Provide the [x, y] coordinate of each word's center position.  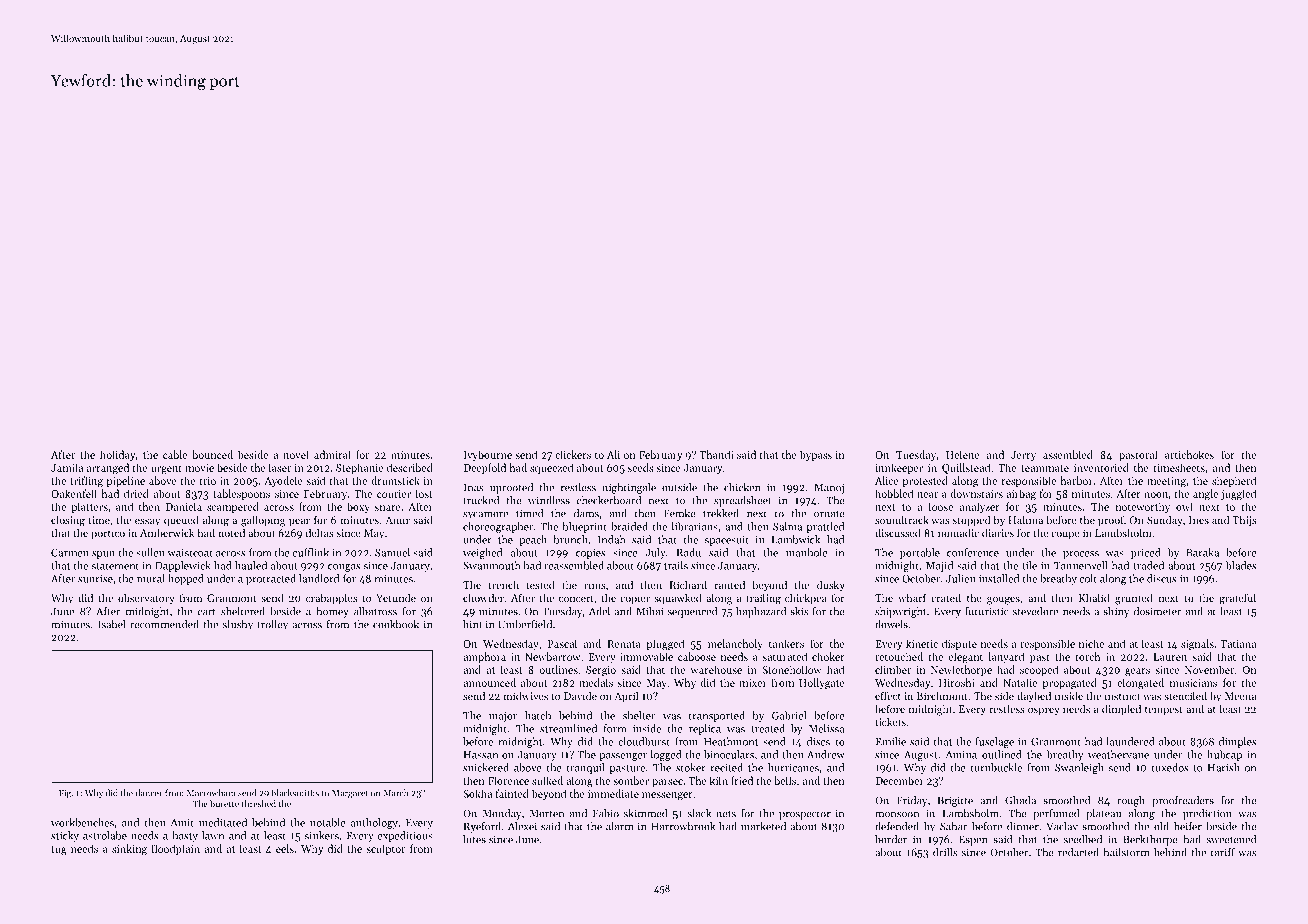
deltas [320, 532]
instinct [1122, 696]
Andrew [826, 754]
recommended [164, 624]
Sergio [601, 671]
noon [1156, 495]
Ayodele [283, 481]
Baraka [1202, 552]
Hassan [481, 755]
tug [59, 851]
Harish [1224, 767]
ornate [829, 514]
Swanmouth [492, 565]
